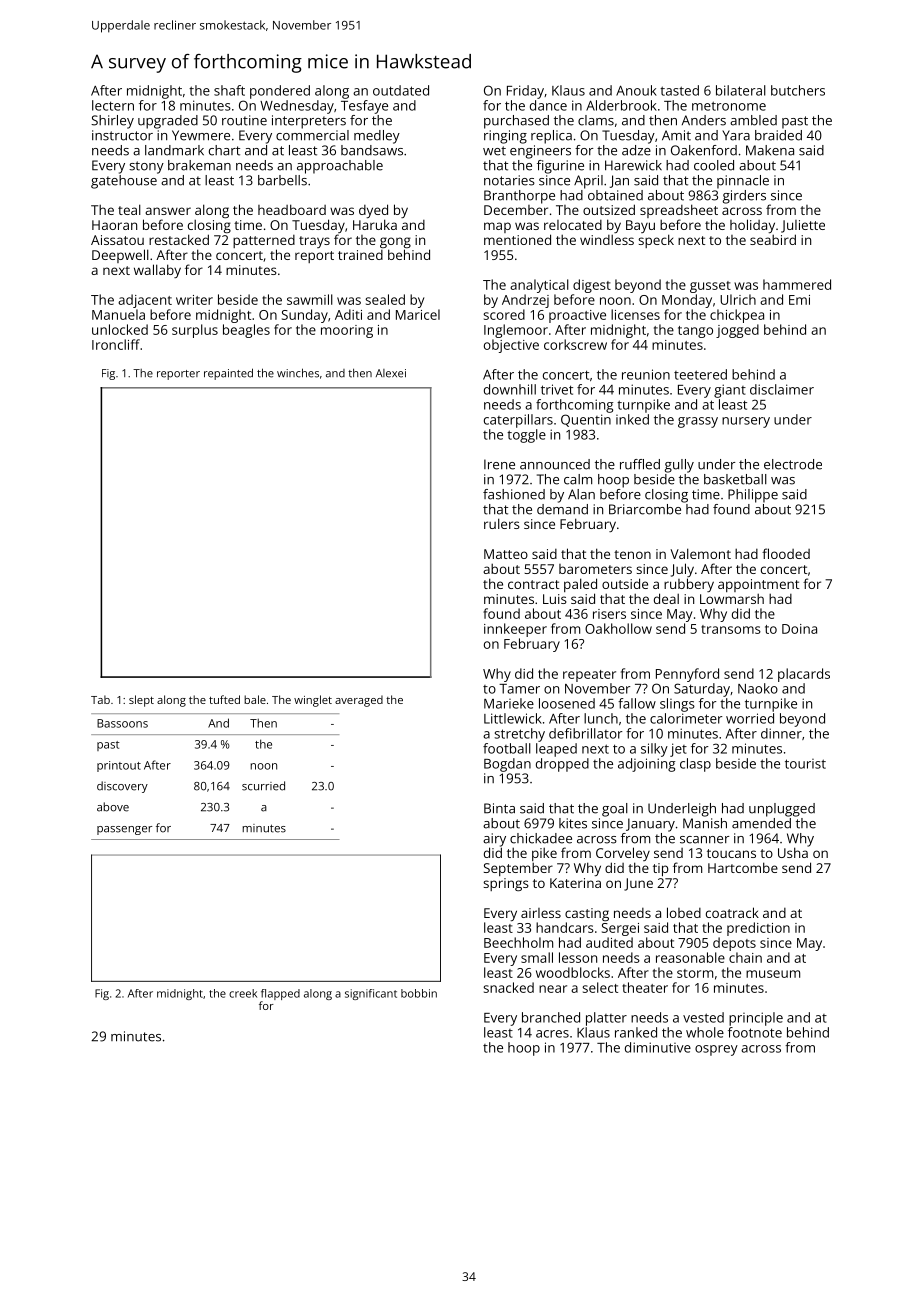  I want to click on acres, so click(552, 1034).
